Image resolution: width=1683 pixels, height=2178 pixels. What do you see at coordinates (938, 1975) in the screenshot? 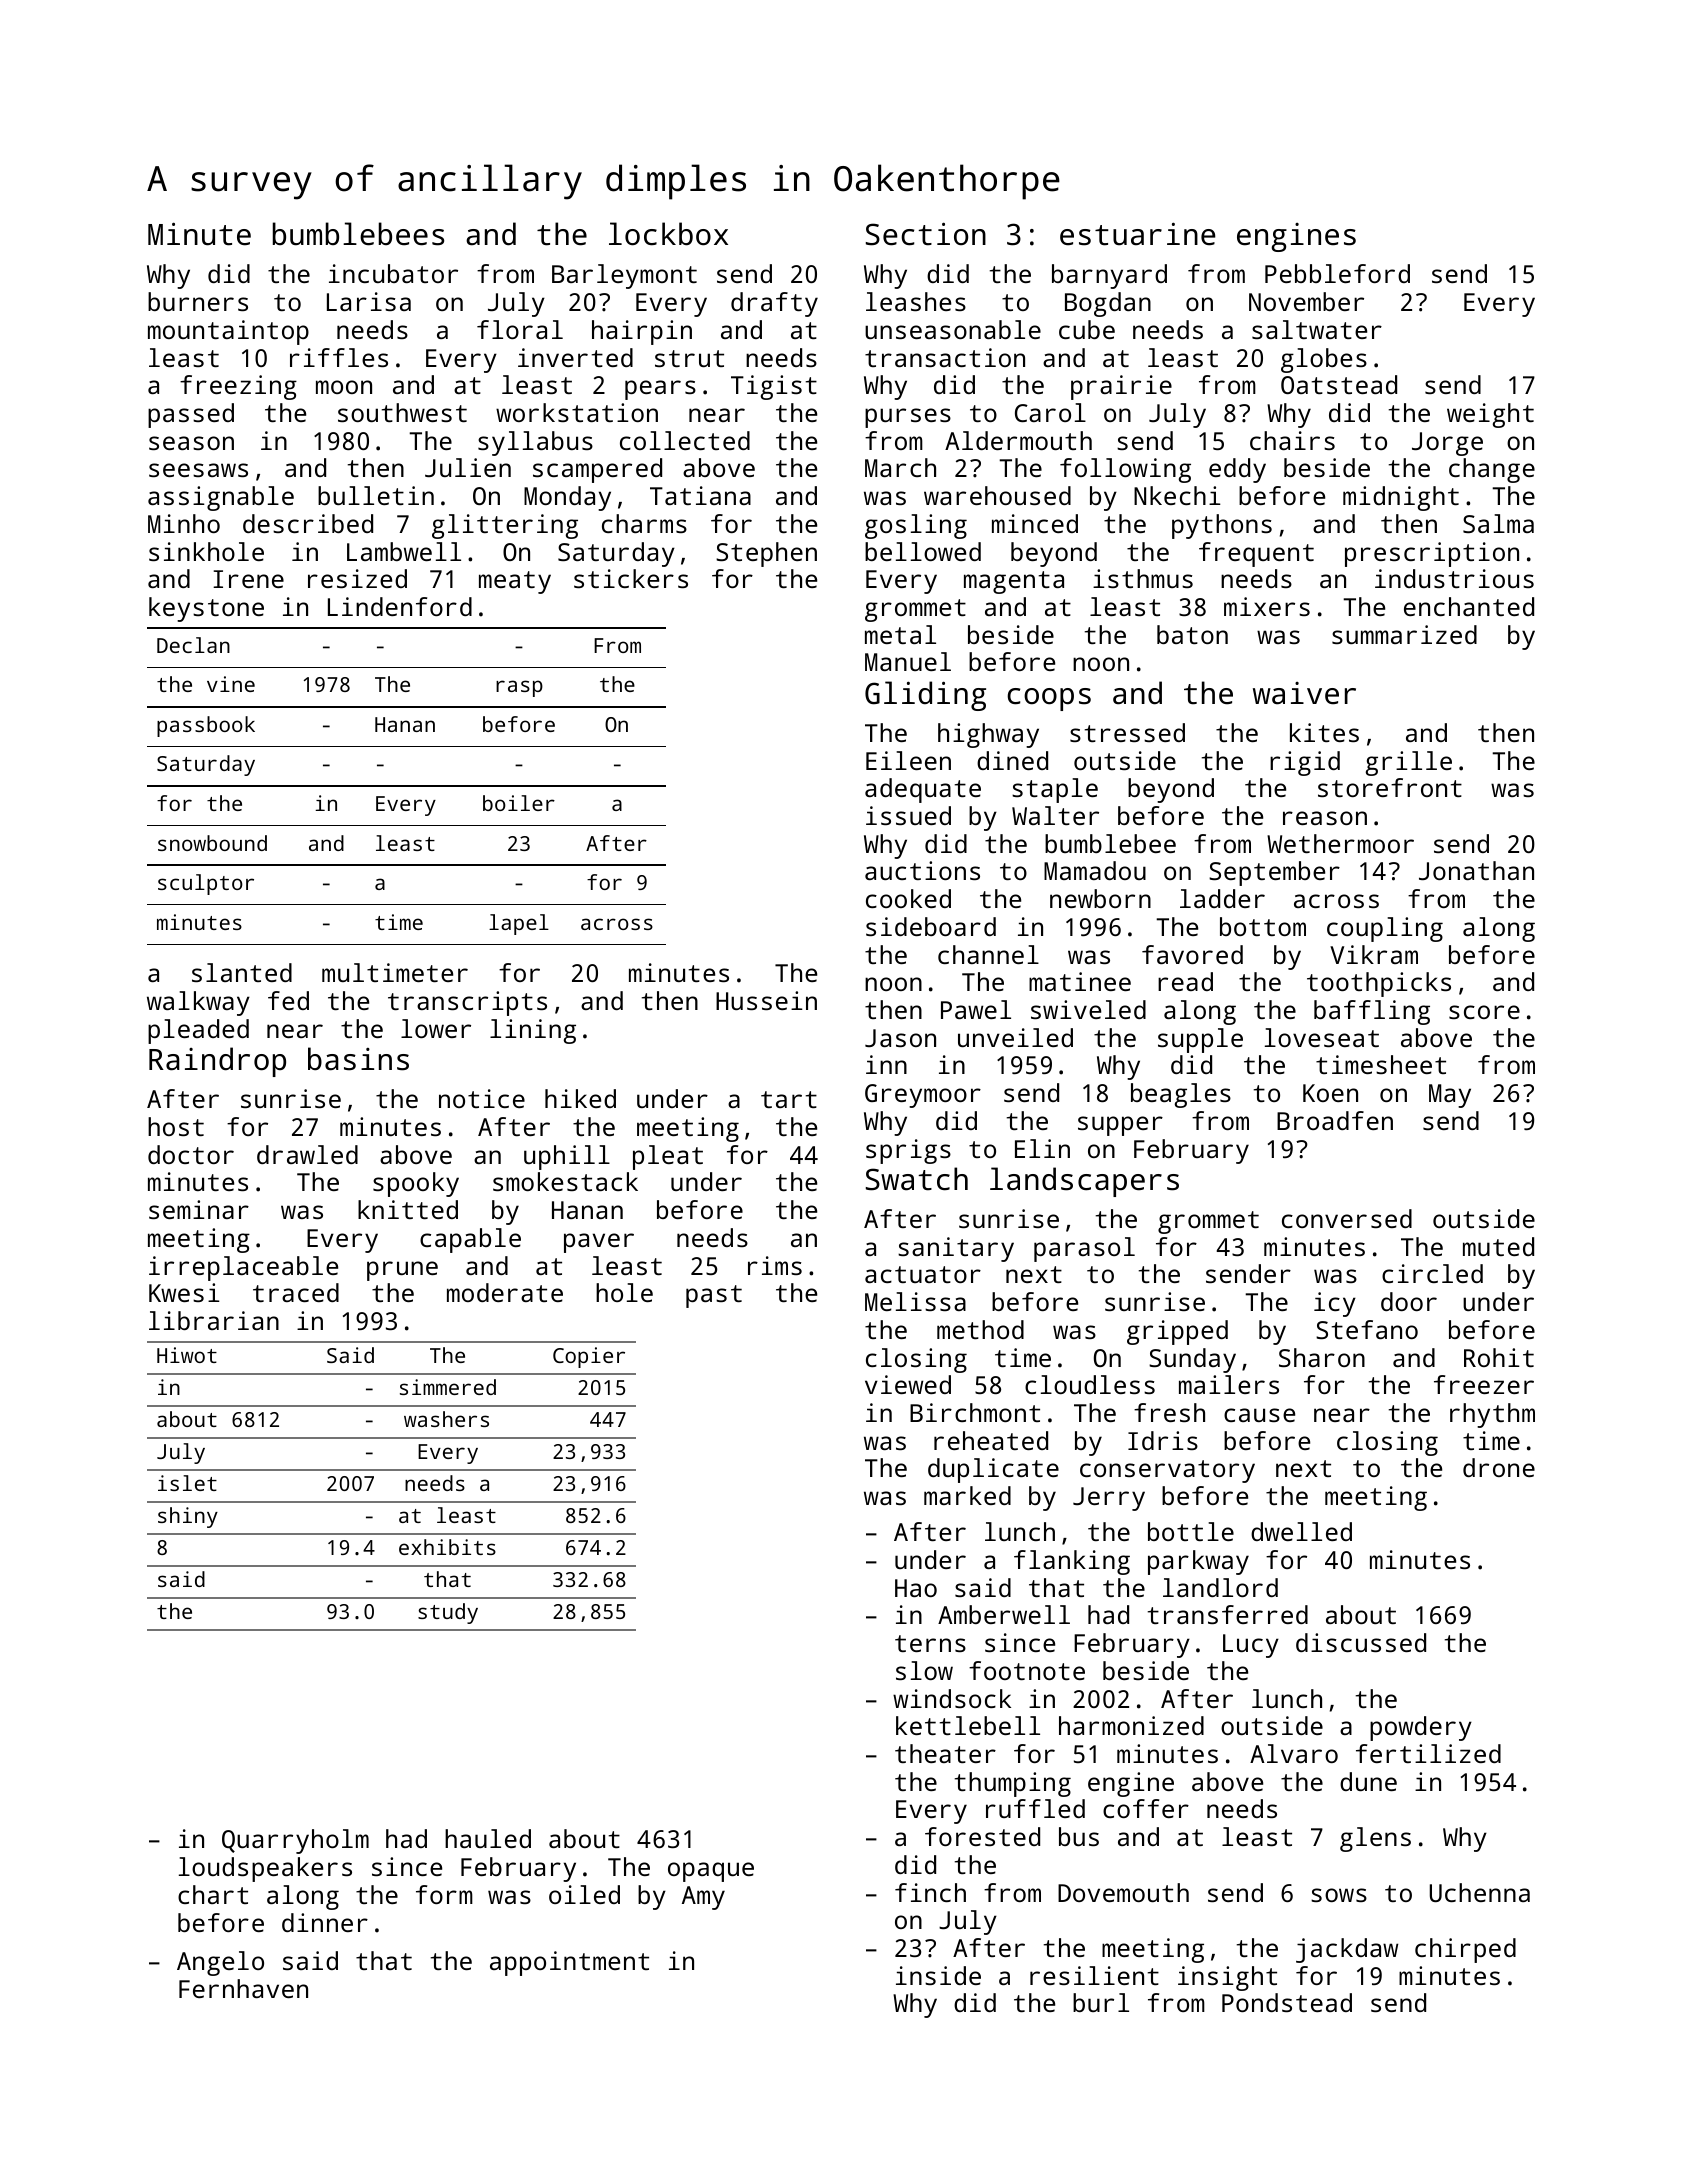
I see `inside` at bounding box center [938, 1975].
